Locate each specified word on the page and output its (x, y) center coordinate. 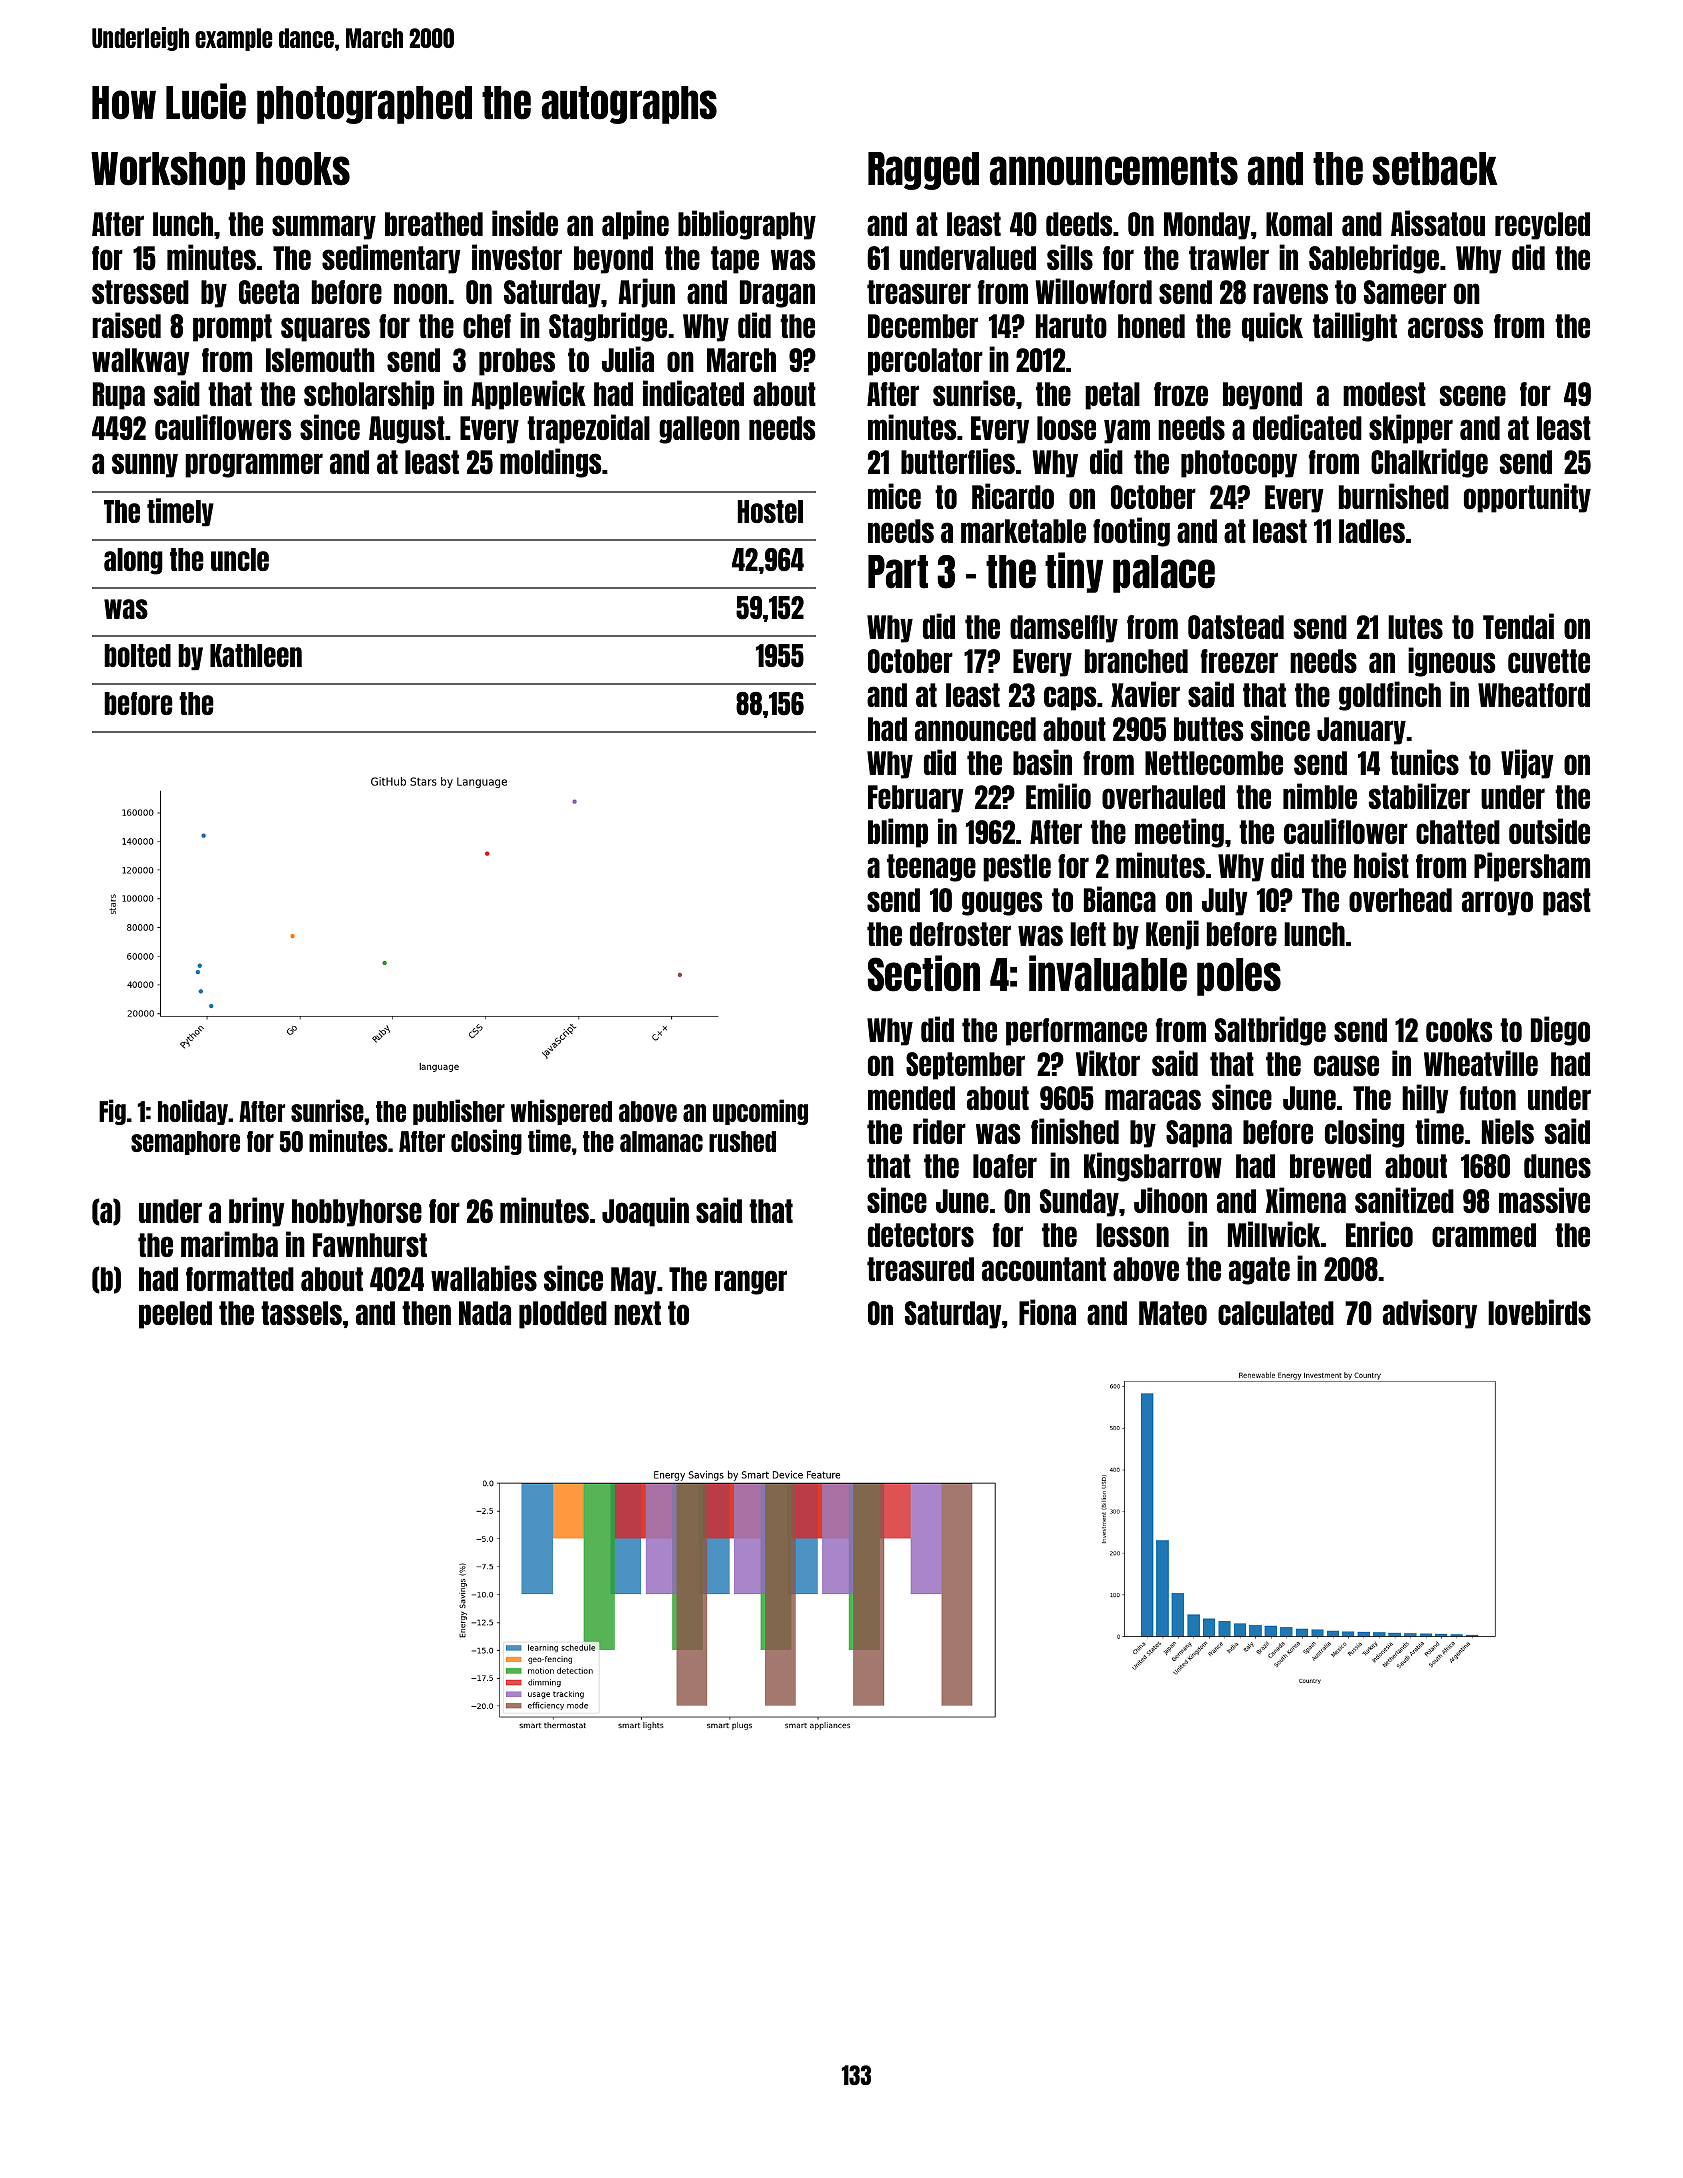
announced (975, 729)
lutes (1415, 627)
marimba (229, 1244)
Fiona (1047, 1312)
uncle (240, 559)
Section (924, 973)
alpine (635, 225)
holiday (193, 1112)
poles (1239, 977)
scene (1473, 395)
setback (1434, 169)
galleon (699, 430)
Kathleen (256, 655)
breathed (434, 224)
